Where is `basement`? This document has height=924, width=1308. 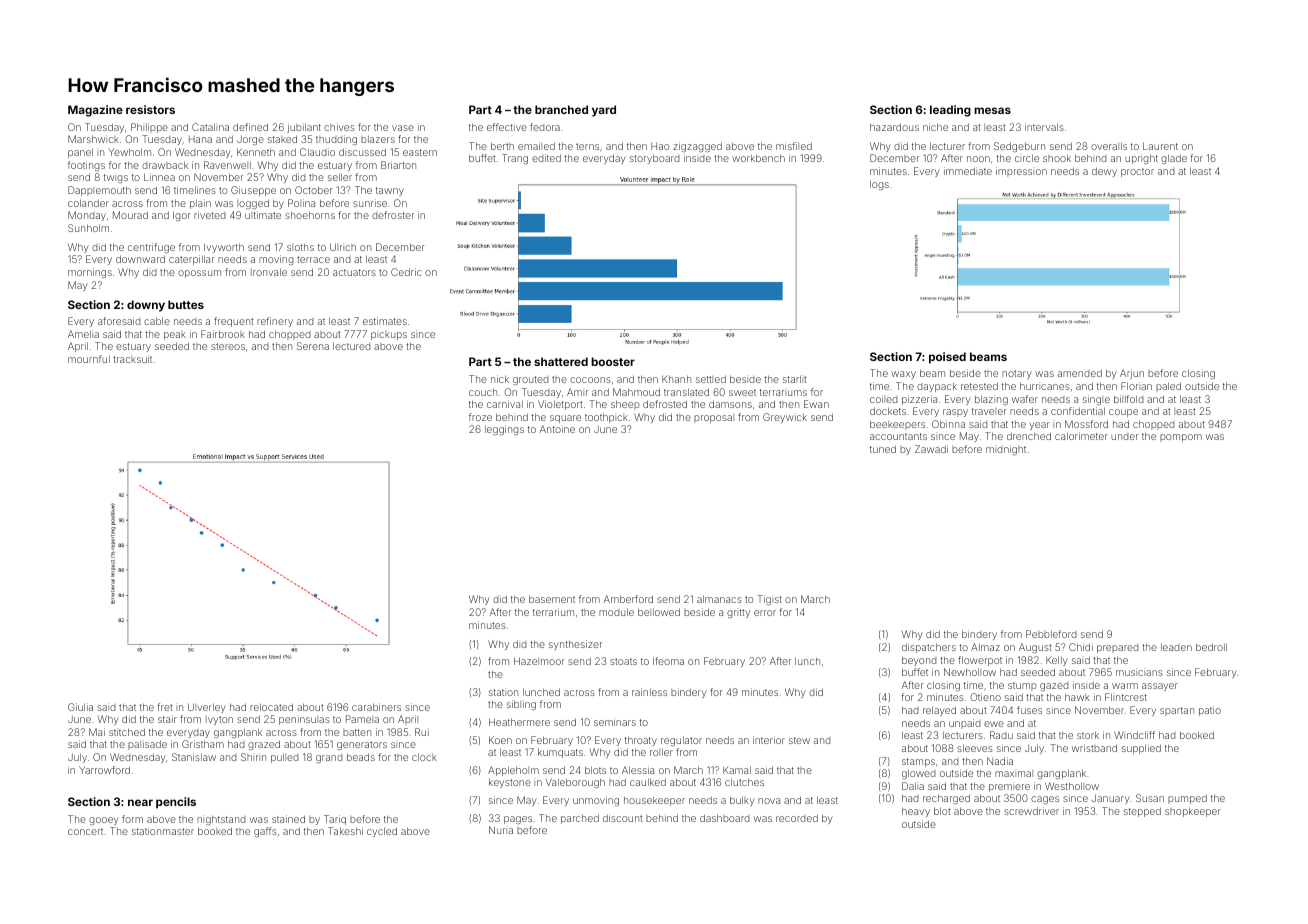 basement is located at coordinates (552, 599).
